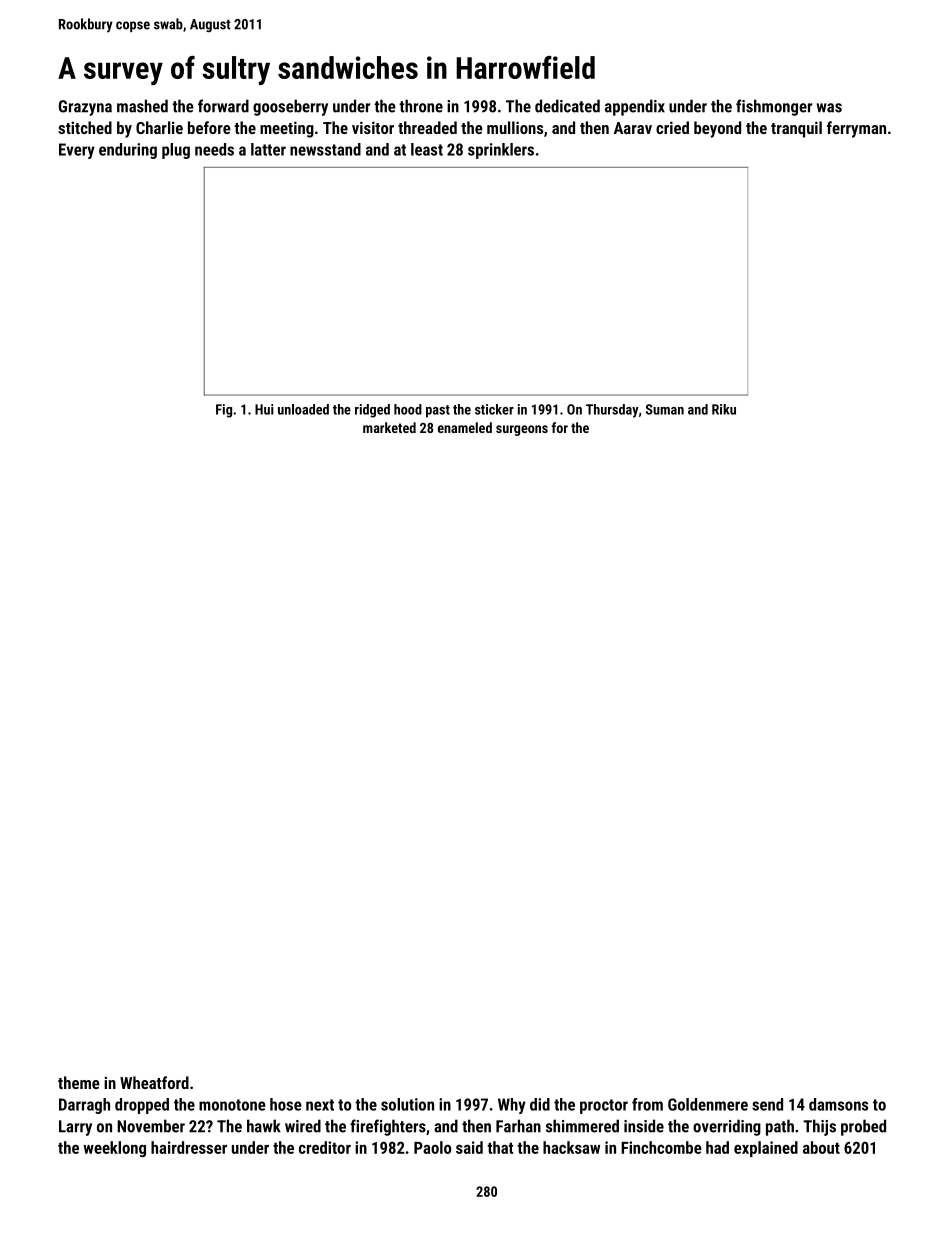 This screenshot has width=952, height=1233. Describe the element at coordinates (264, 409) in the screenshot. I see `Hui` at that location.
